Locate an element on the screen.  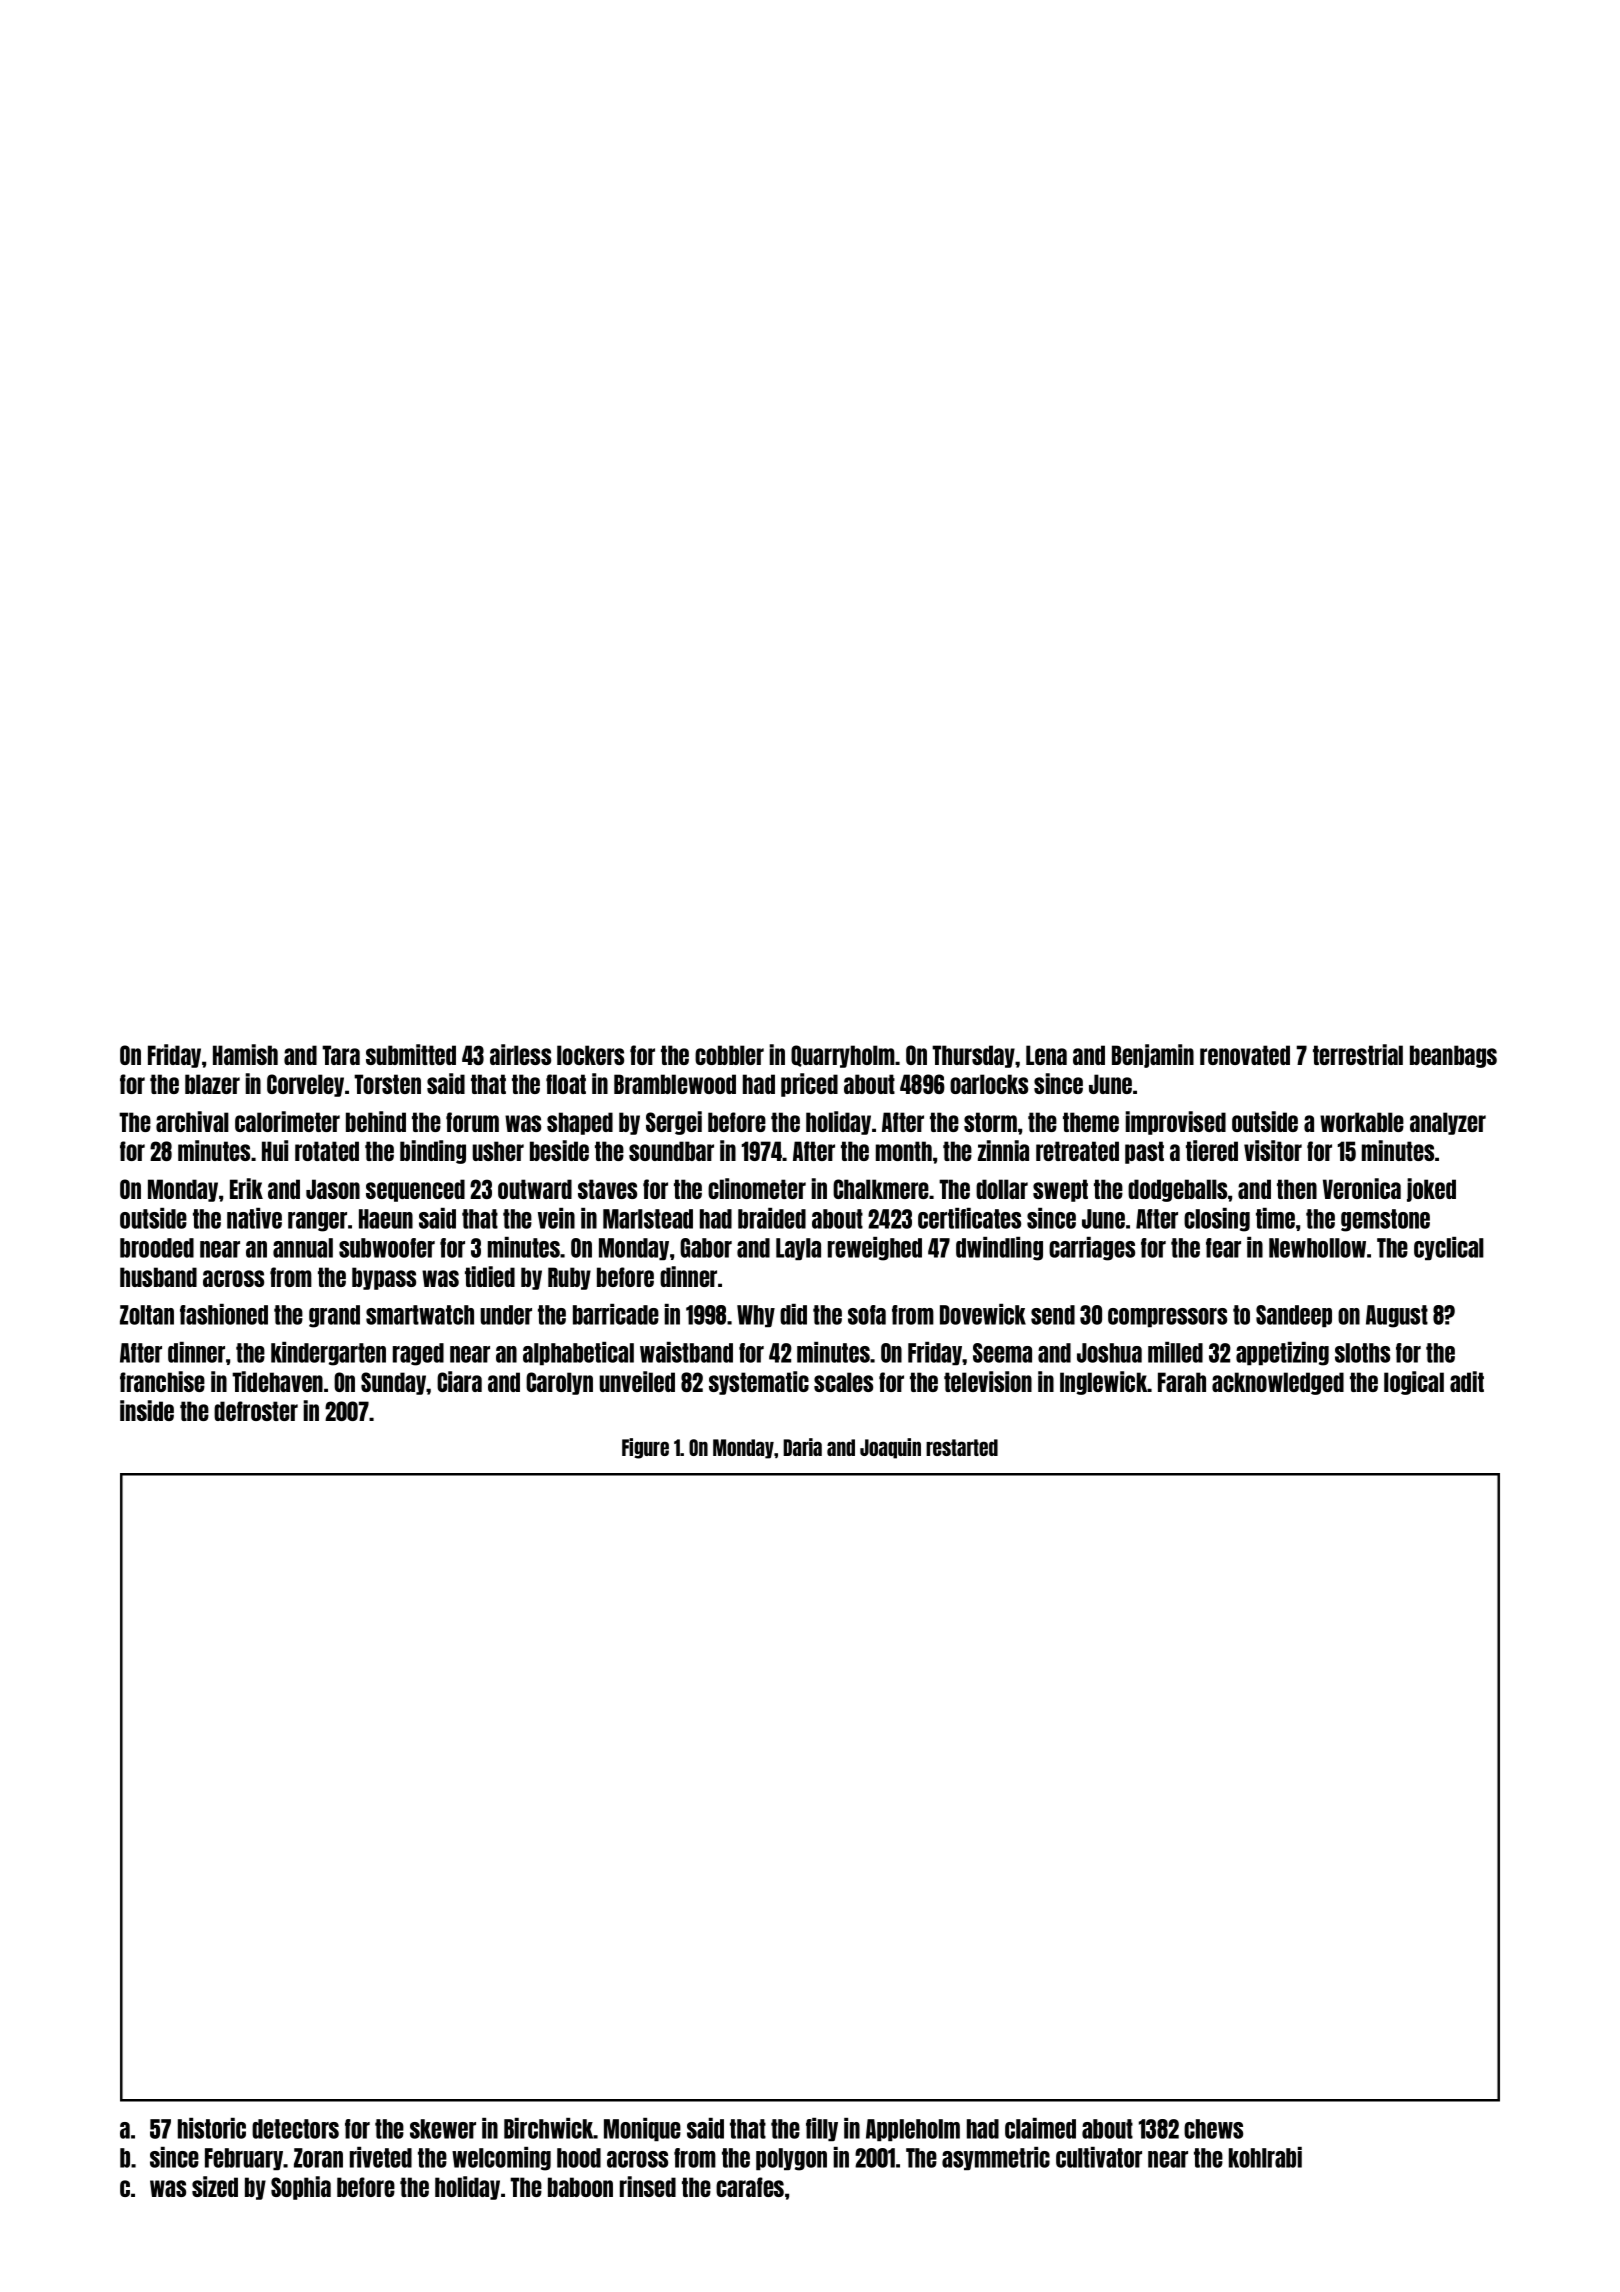
historic is located at coordinates (212, 2128).
